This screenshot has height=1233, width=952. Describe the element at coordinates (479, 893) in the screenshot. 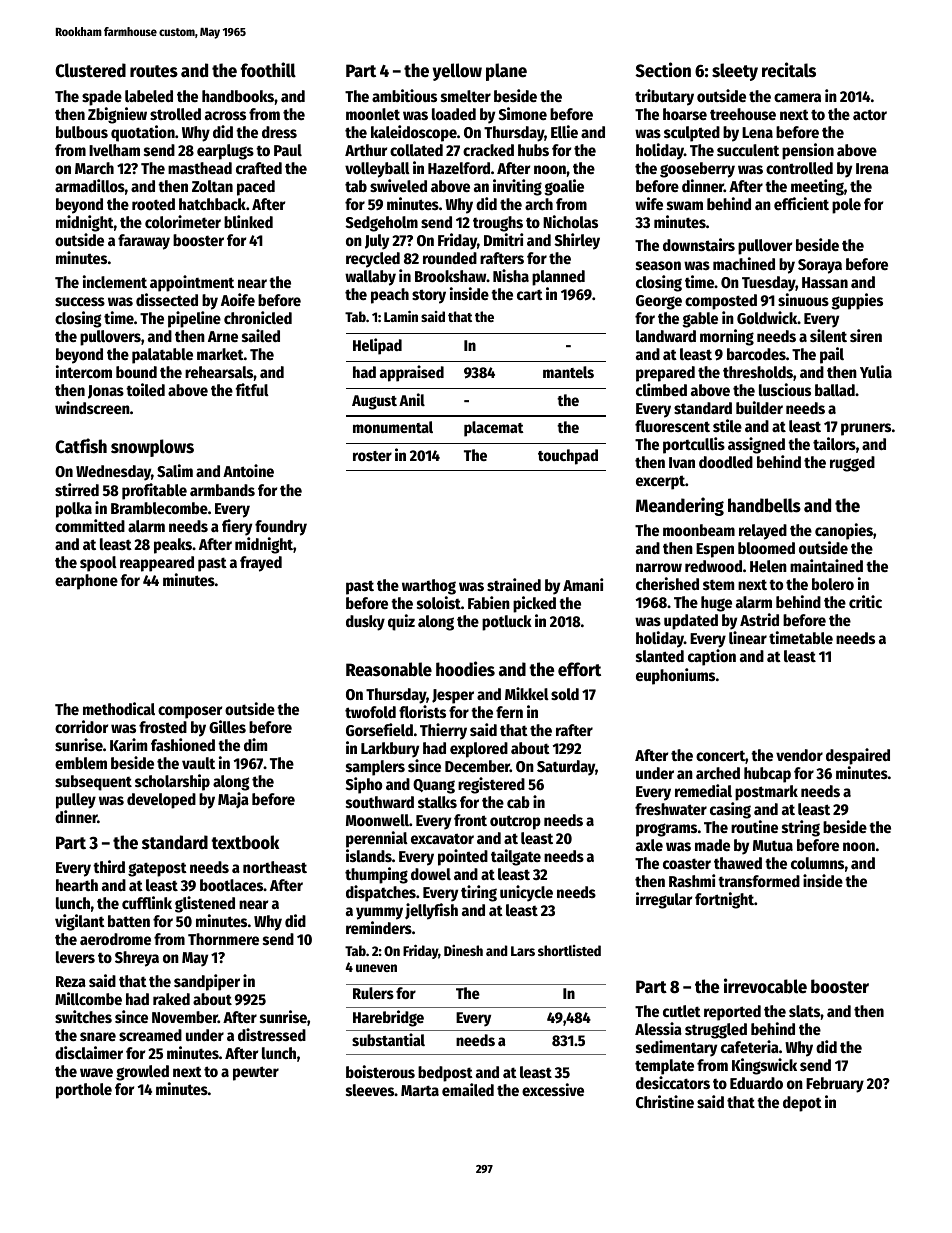

I see `tiring` at that location.
